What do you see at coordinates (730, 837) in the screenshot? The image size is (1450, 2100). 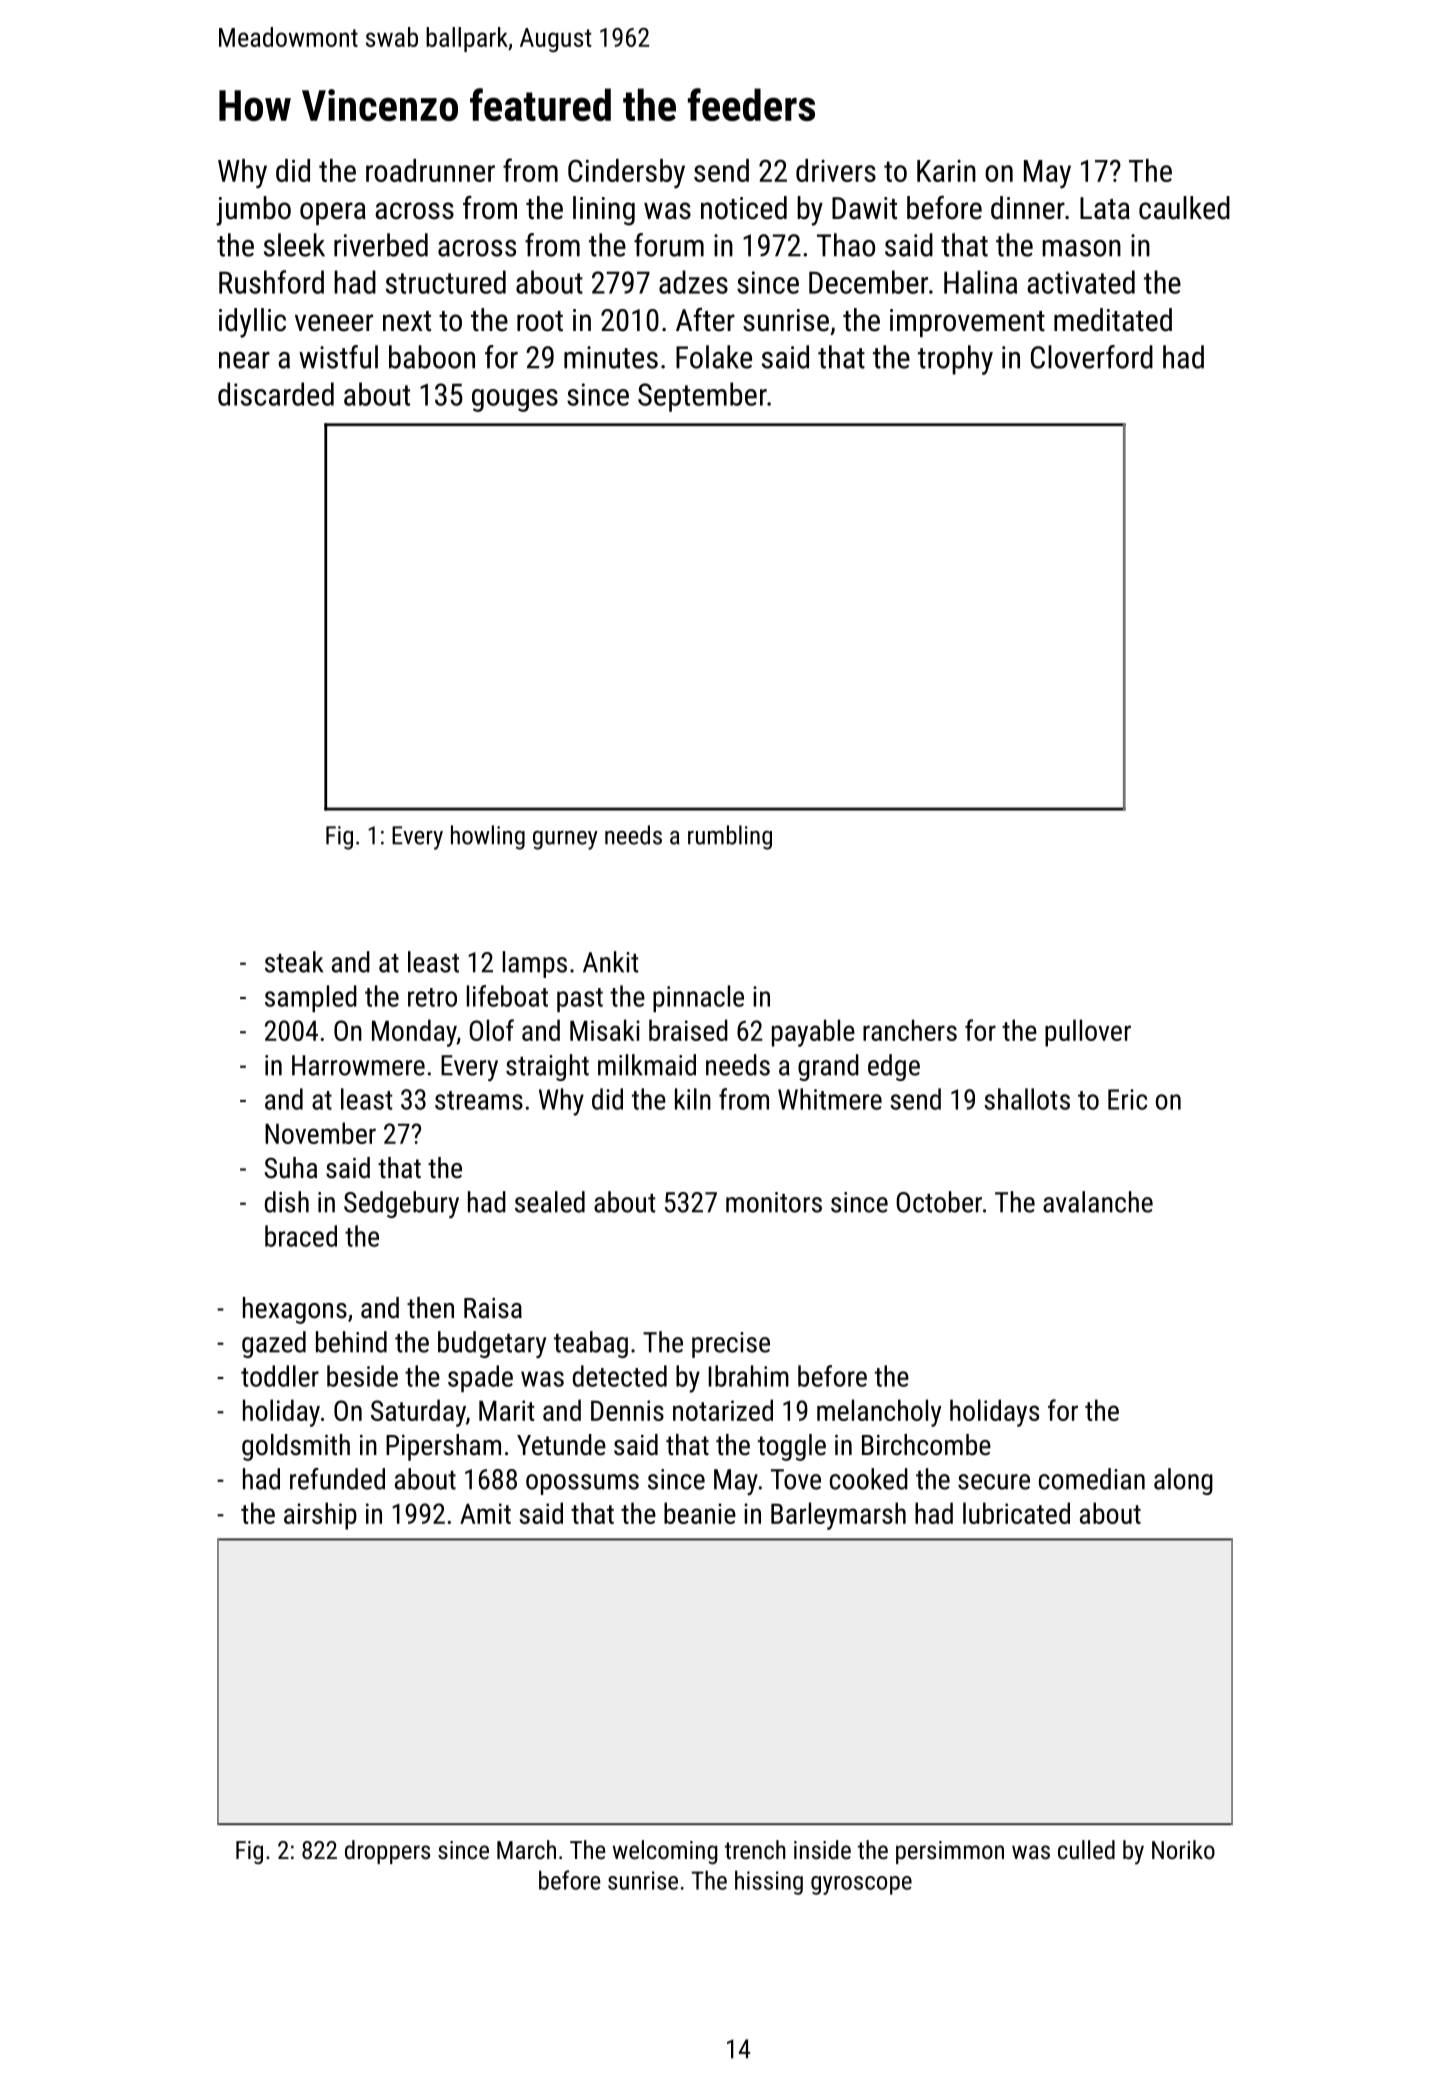 I see `rumbling` at bounding box center [730, 837].
